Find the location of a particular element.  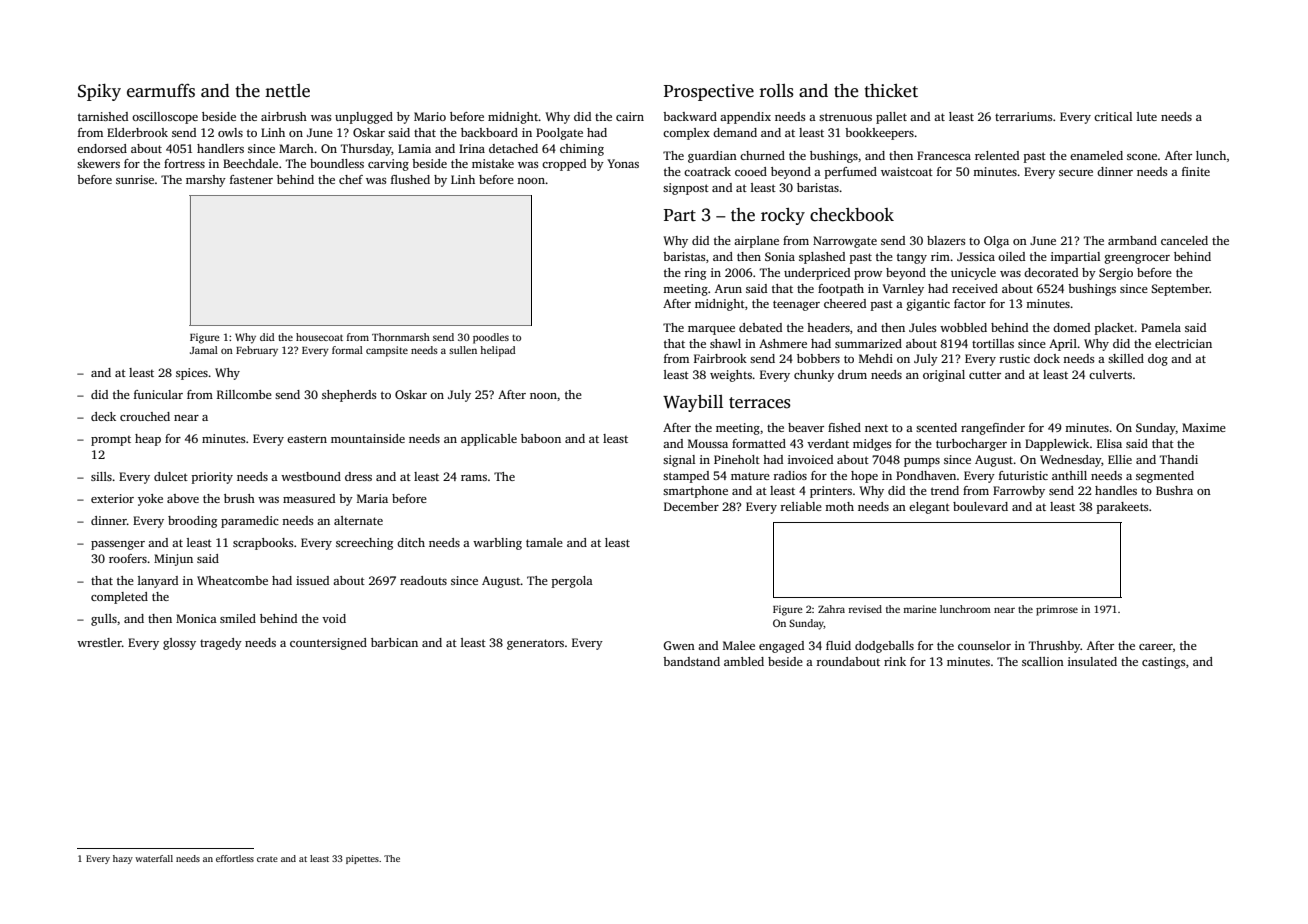

handles is located at coordinates (1116, 490).
